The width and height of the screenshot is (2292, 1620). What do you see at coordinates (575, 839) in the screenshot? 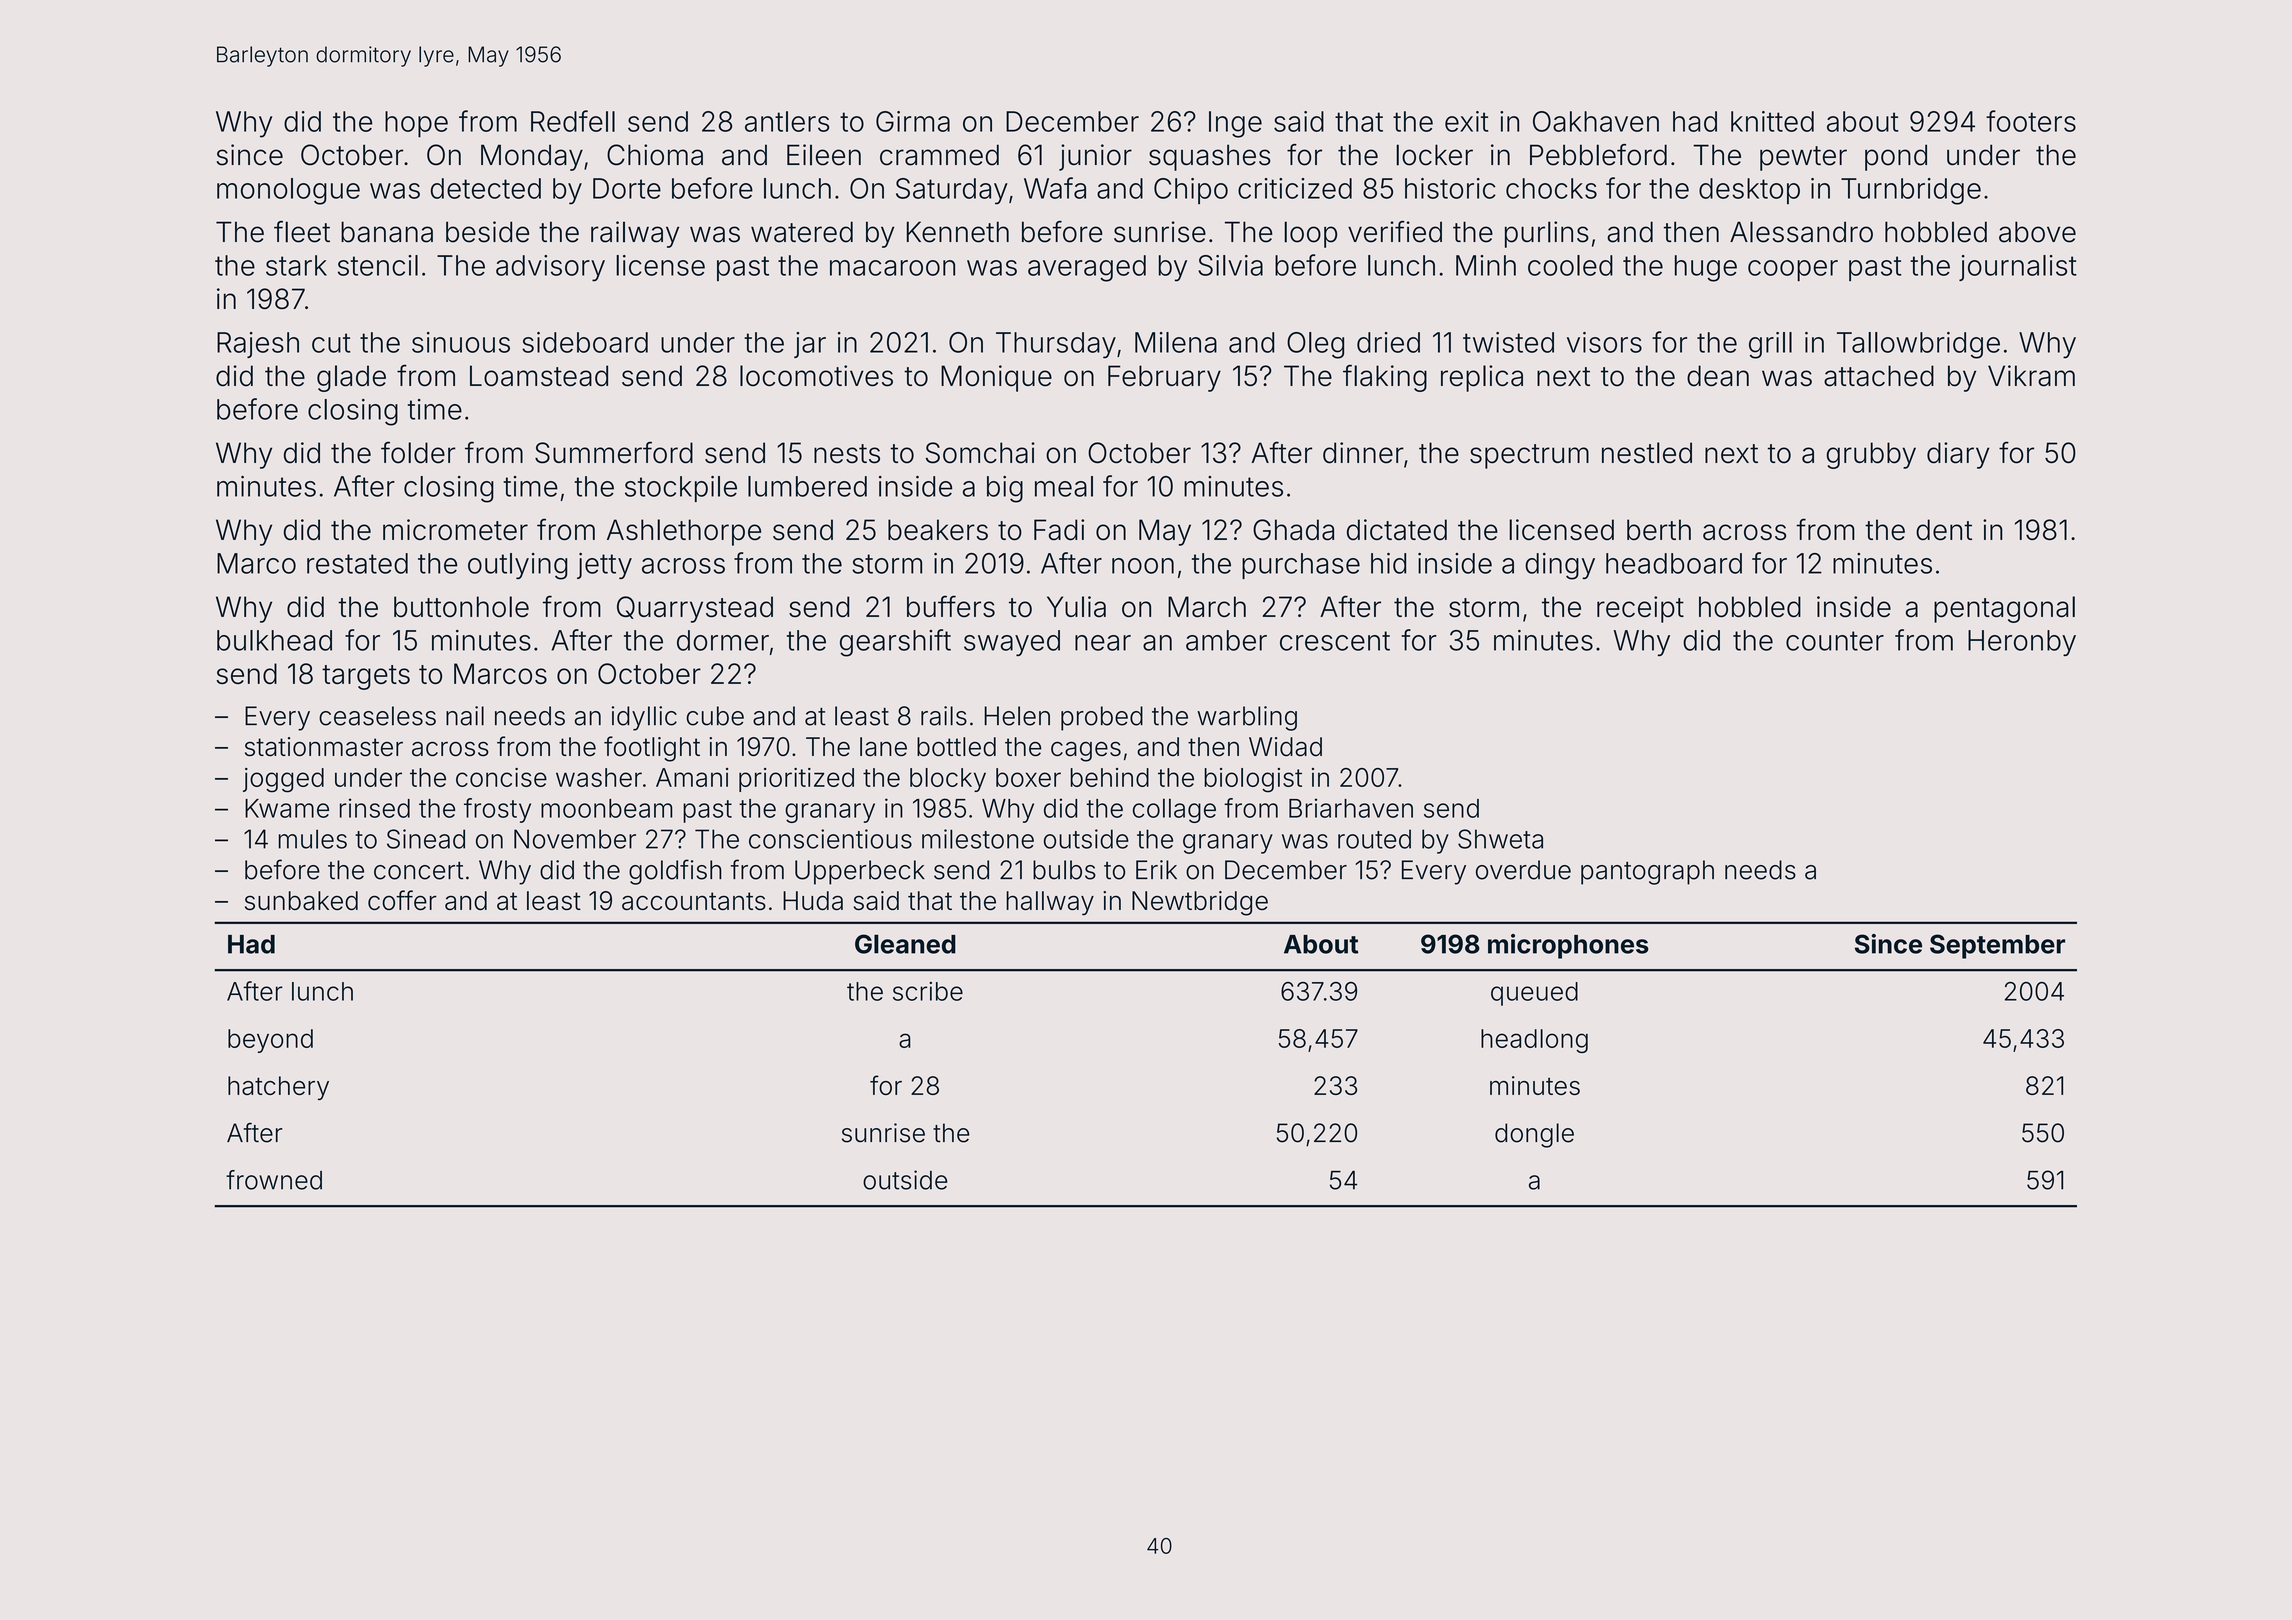
I see `November` at bounding box center [575, 839].
